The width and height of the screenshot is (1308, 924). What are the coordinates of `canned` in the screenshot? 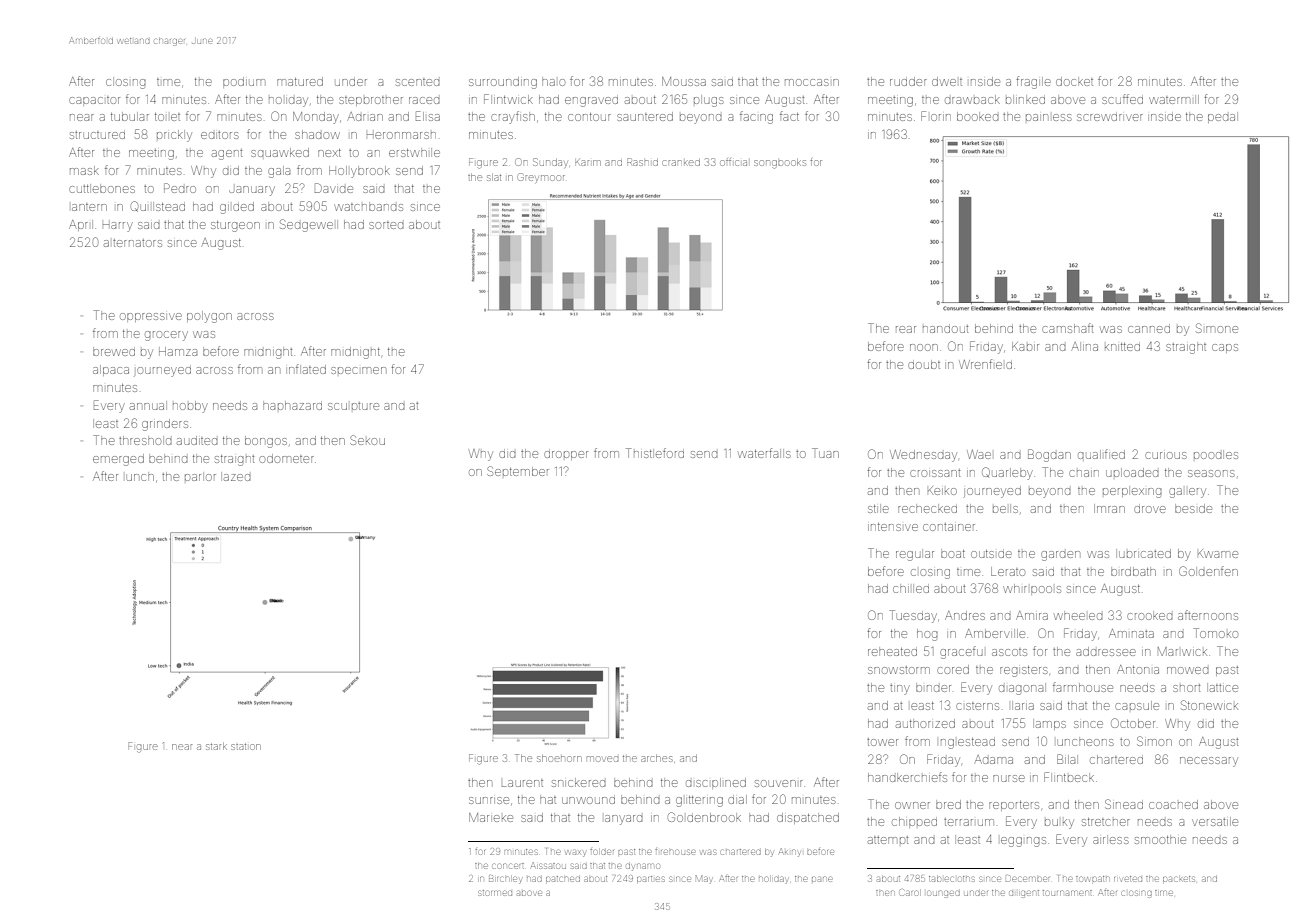 It's located at (1149, 329).
